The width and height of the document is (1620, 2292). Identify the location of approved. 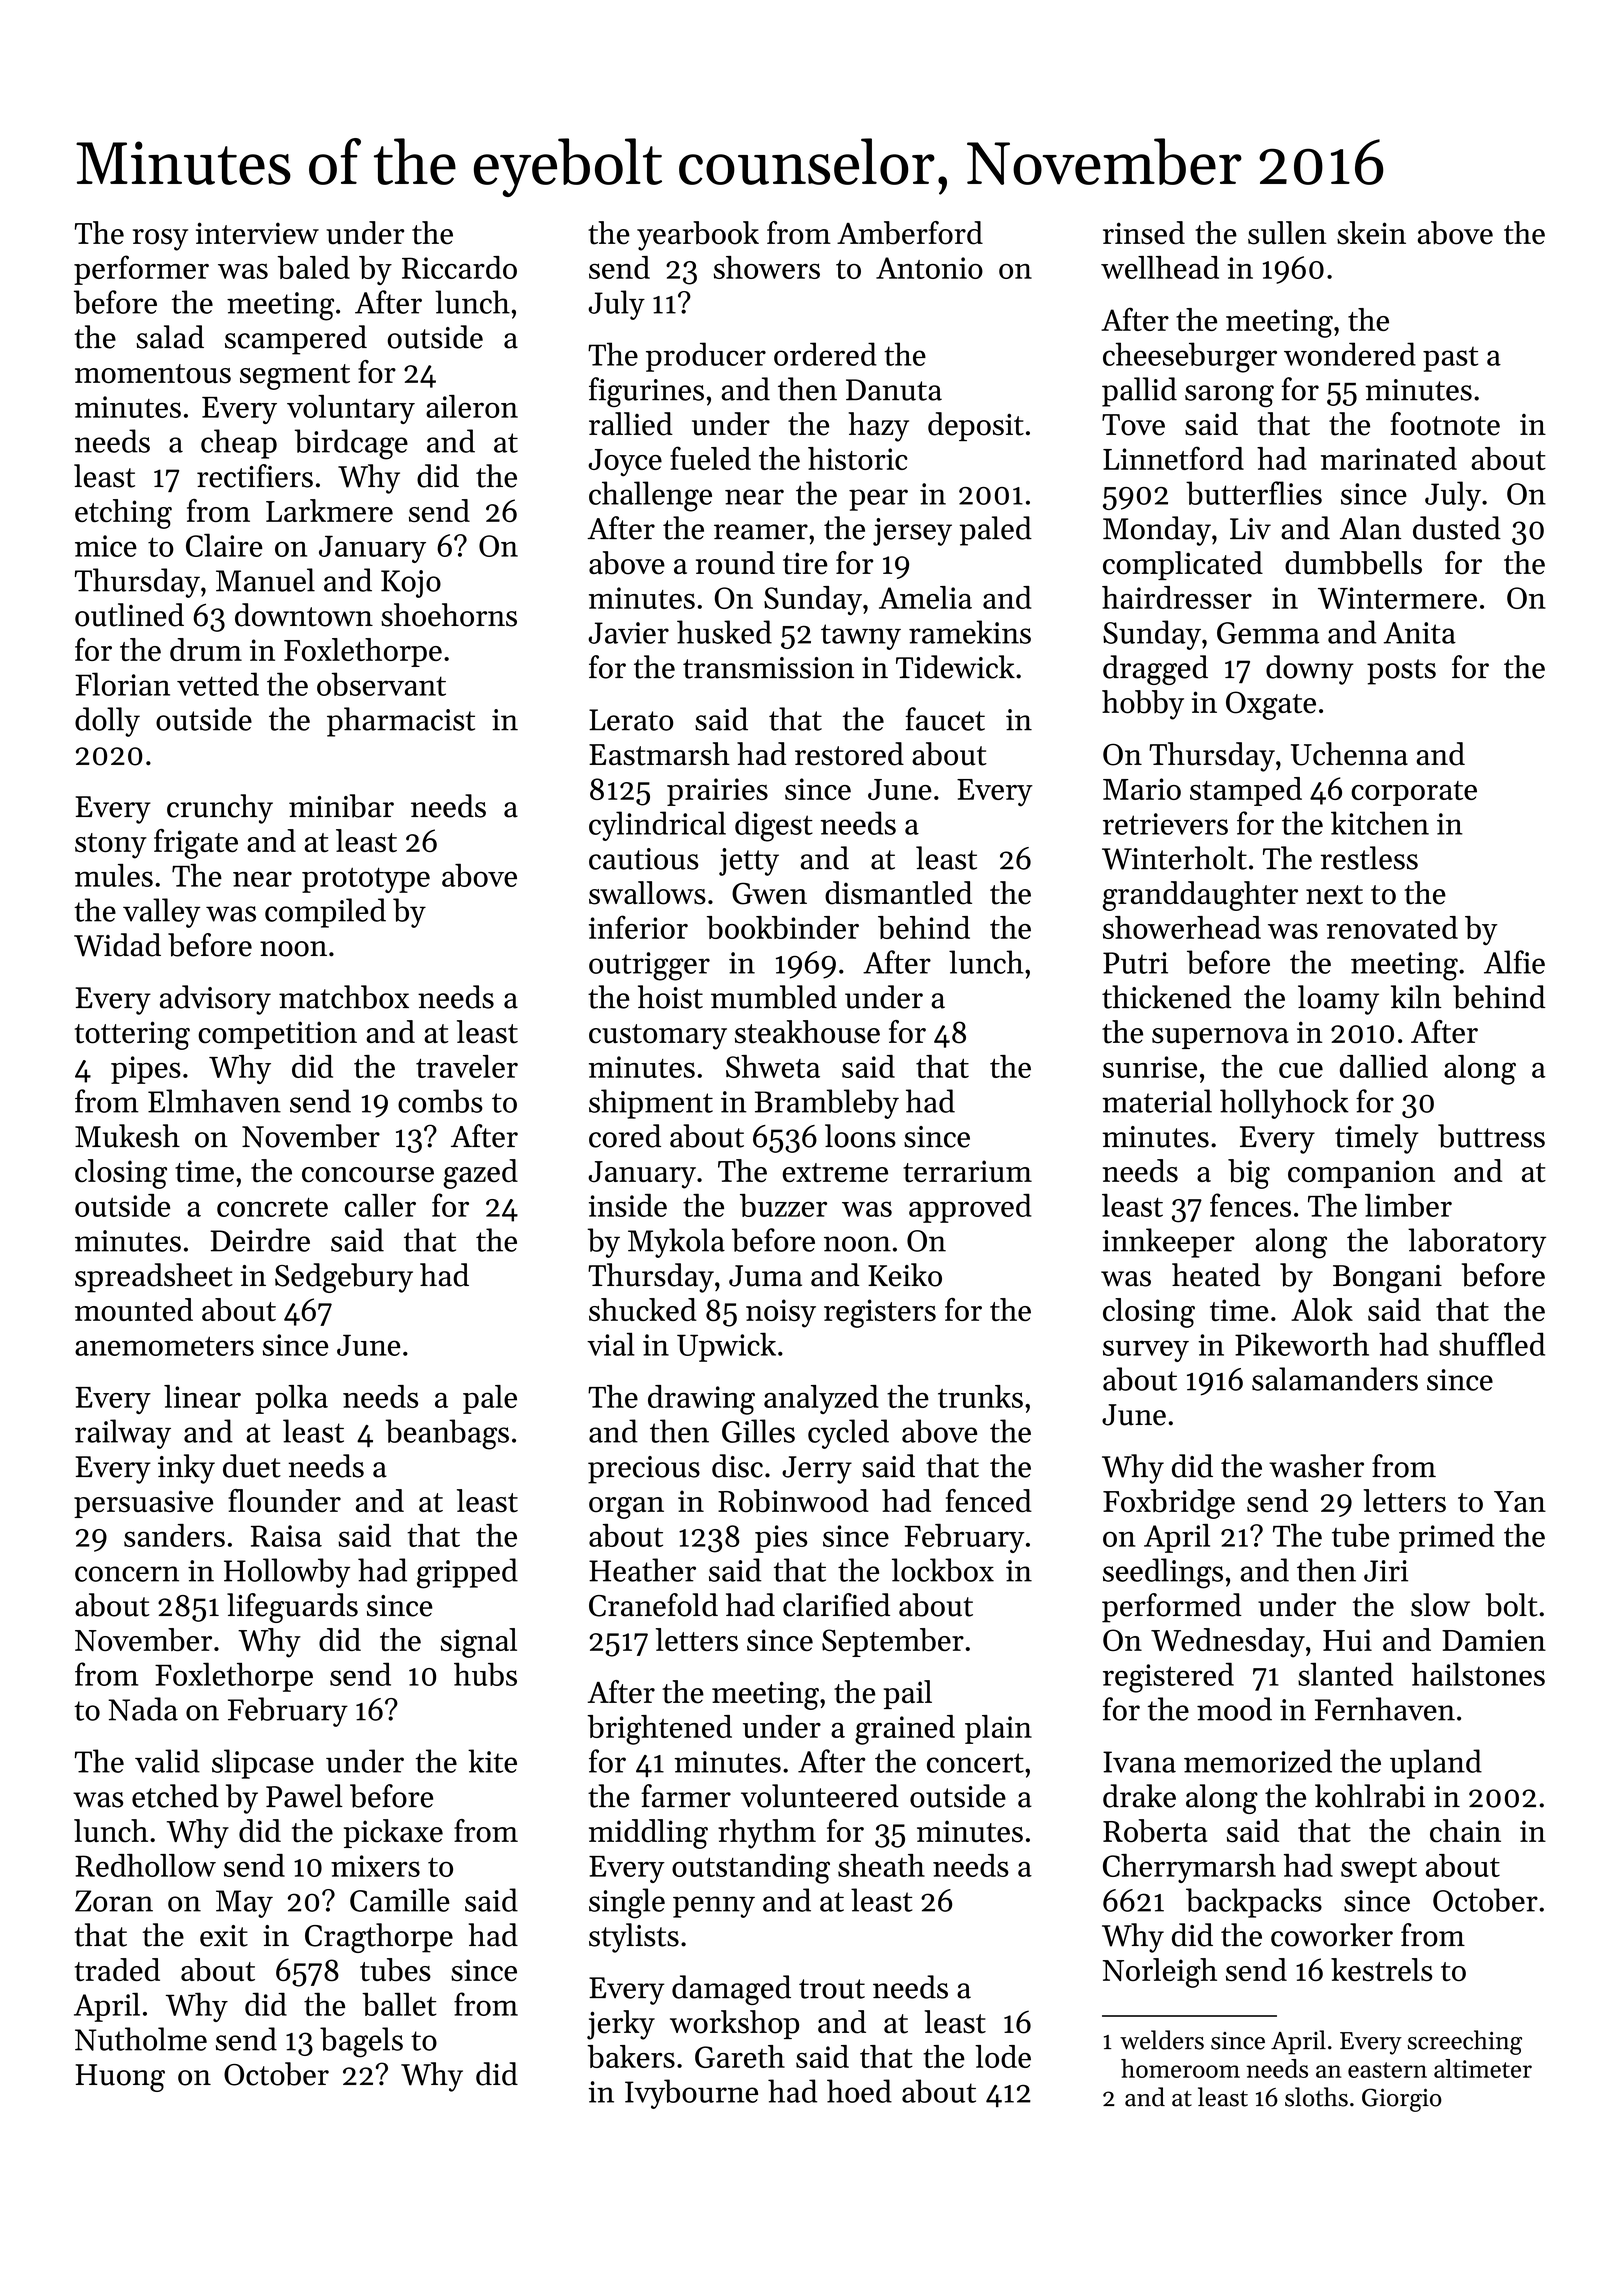
(970, 1208).
